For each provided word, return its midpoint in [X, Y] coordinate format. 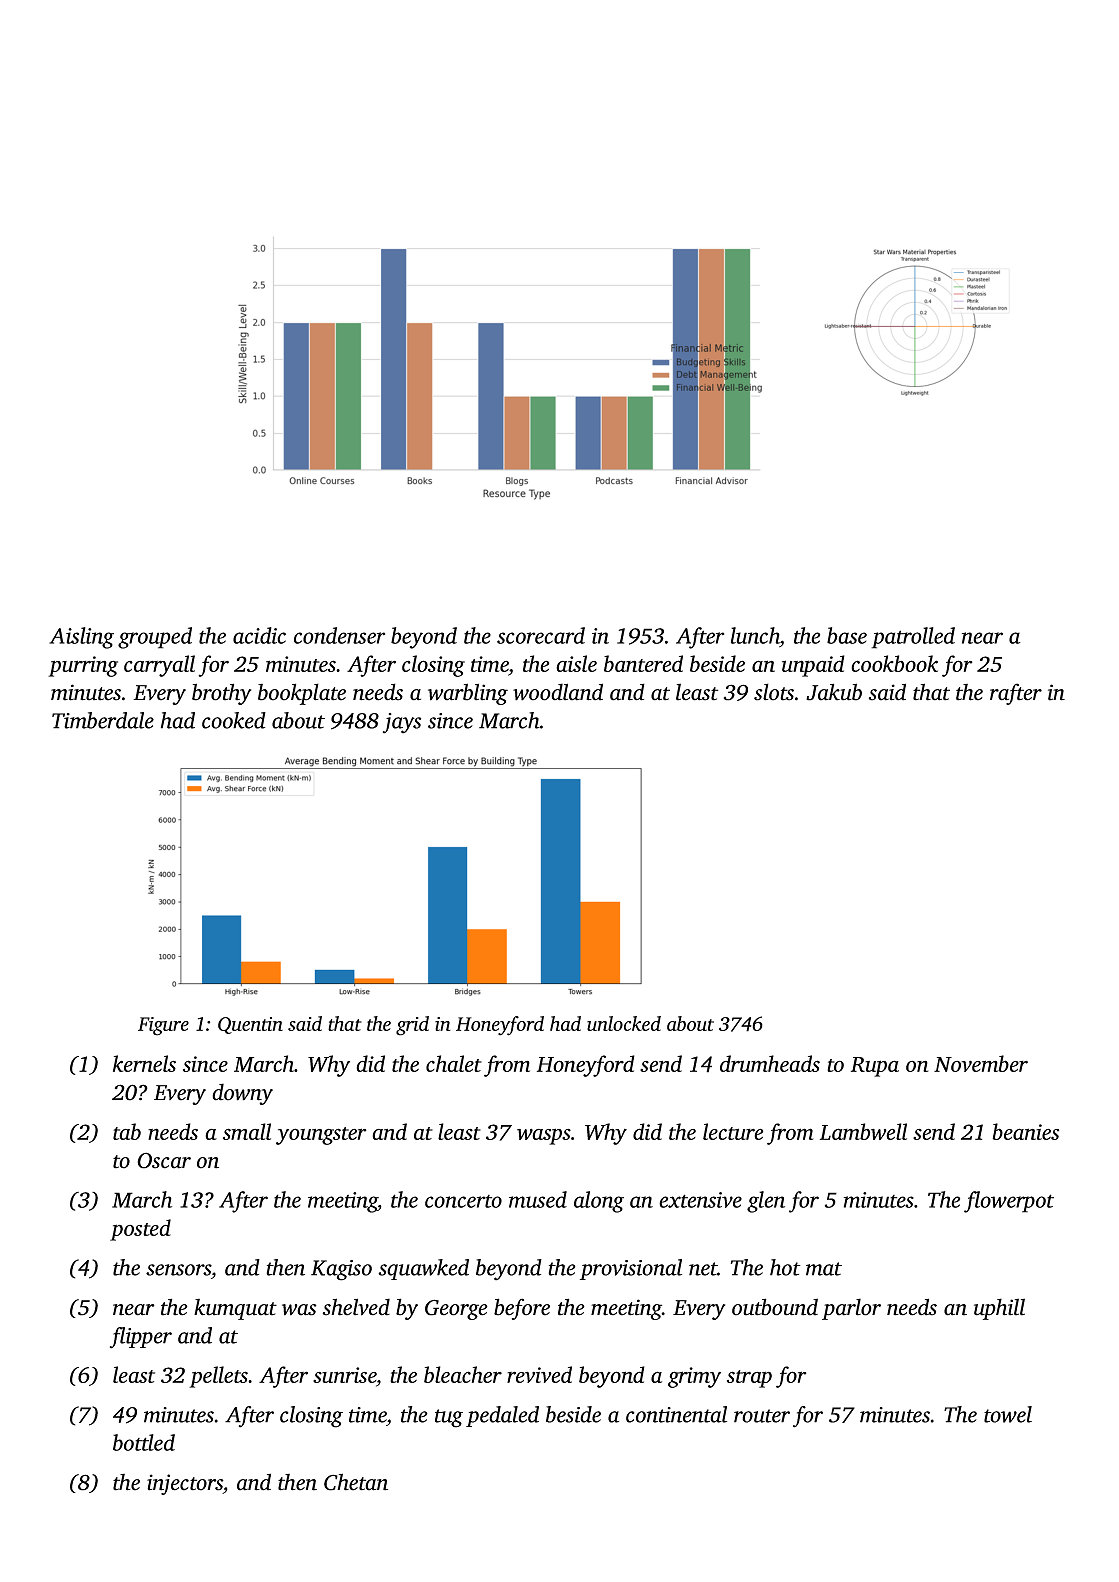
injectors [185, 1484]
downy [242, 1094]
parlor [851, 1309]
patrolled [913, 638]
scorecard [541, 635]
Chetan [356, 1482]
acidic [259, 635]
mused [538, 1199]
